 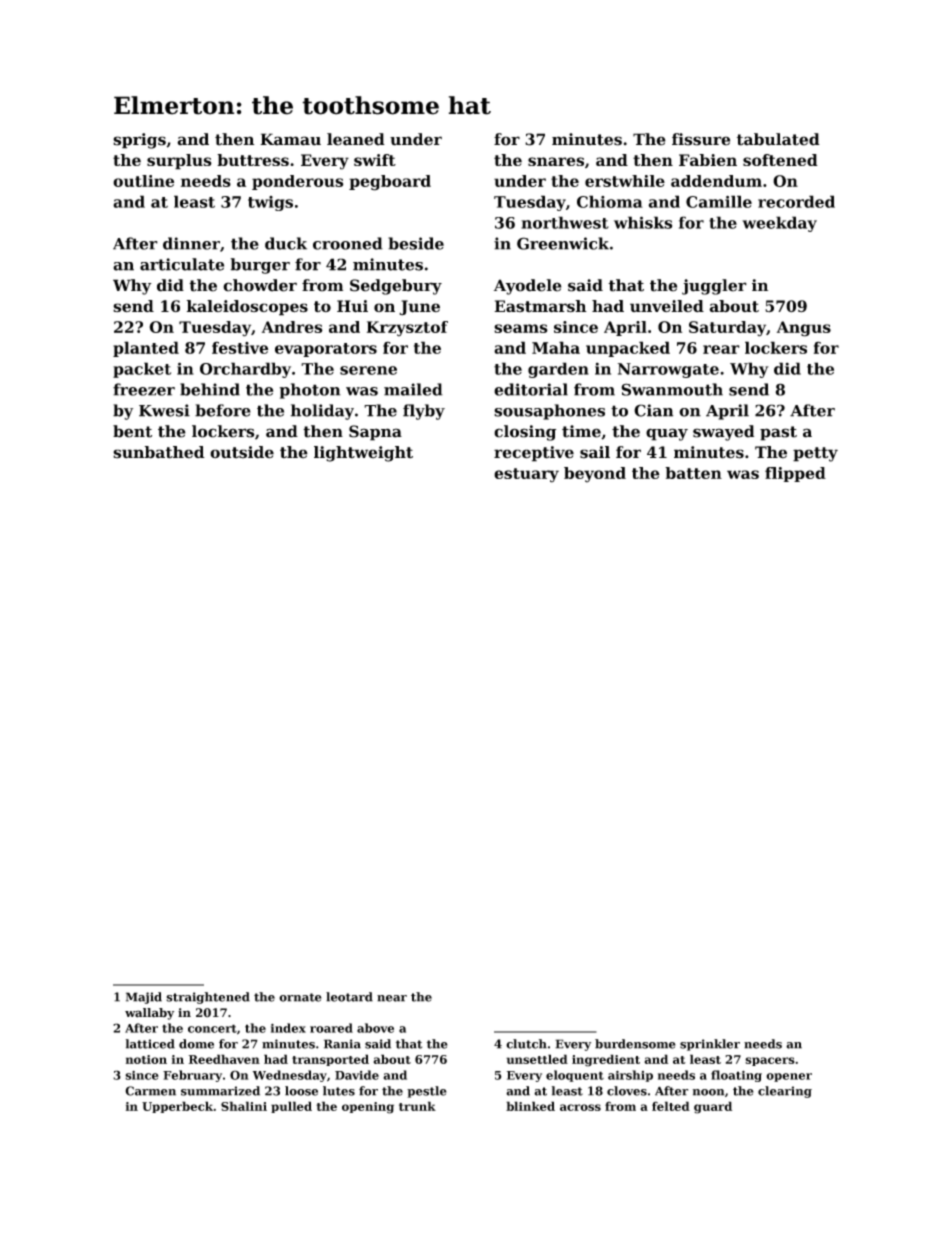 I want to click on felted, so click(x=671, y=1106).
